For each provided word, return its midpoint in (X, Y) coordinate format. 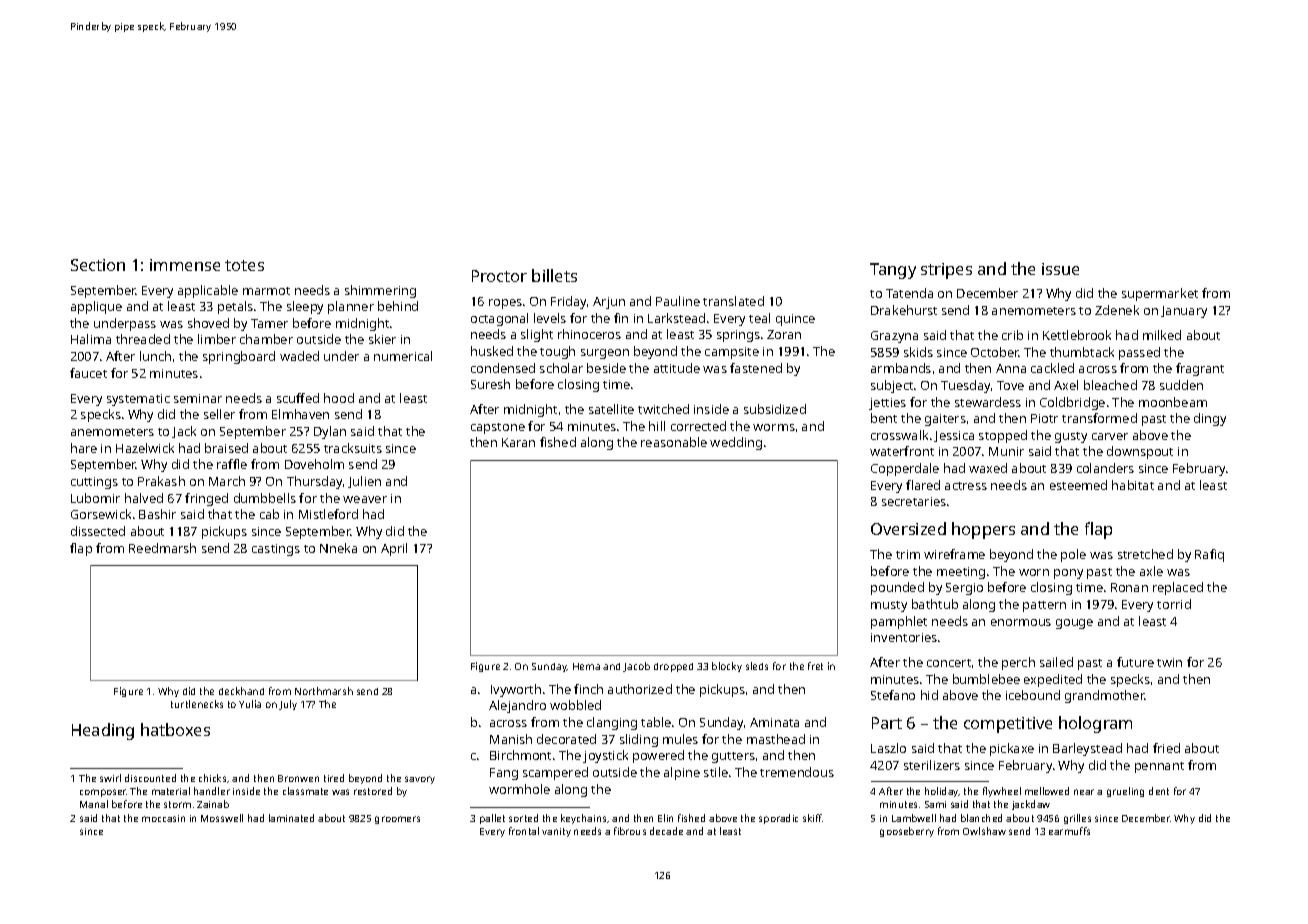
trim (908, 554)
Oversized (908, 528)
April (394, 549)
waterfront (902, 451)
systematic (138, 400)
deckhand (241, 691)
